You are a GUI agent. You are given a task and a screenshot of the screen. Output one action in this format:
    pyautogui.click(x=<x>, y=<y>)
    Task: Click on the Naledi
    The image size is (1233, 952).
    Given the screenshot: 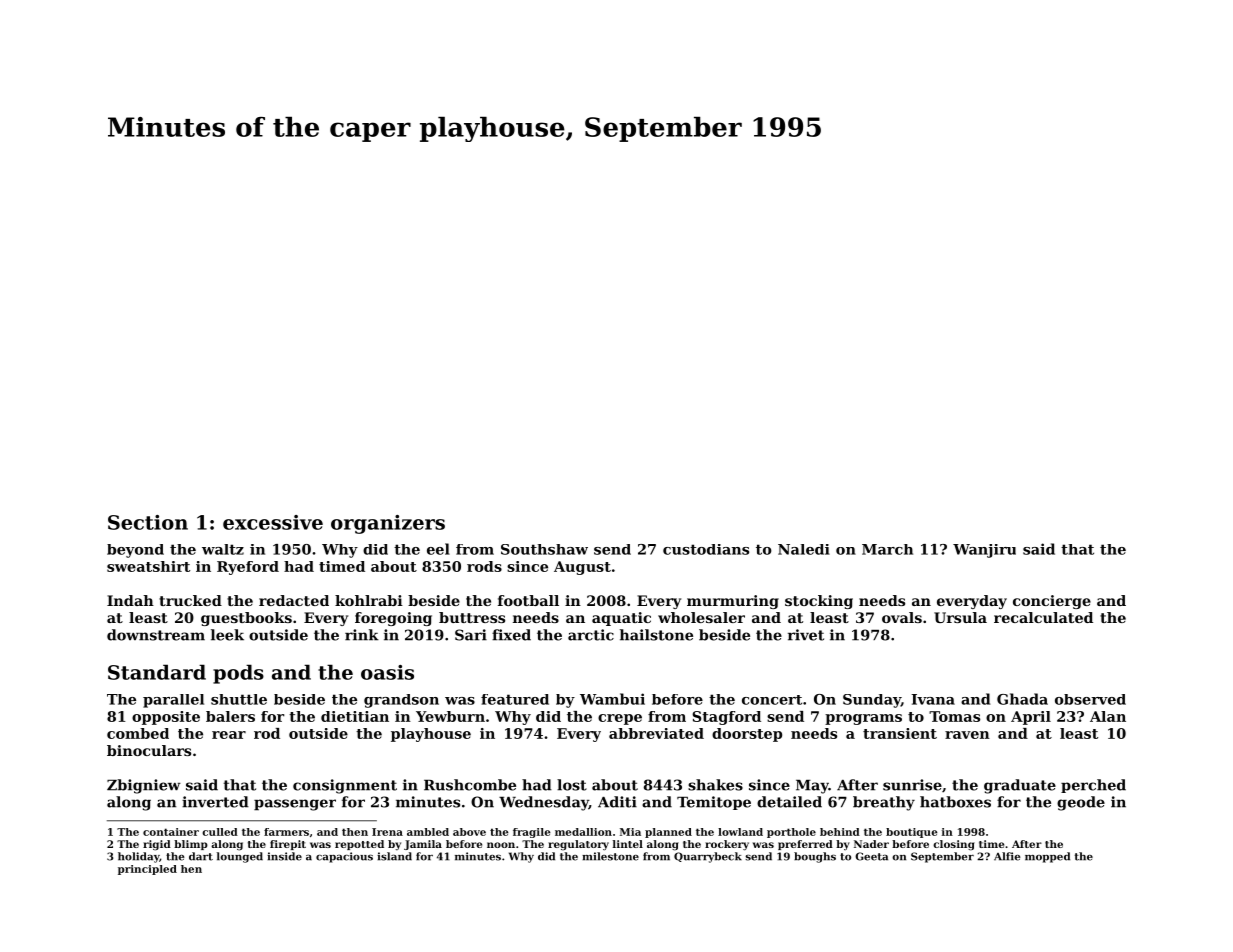 What is the action you would take?
    pyautogui.click(x=804, y=549)
